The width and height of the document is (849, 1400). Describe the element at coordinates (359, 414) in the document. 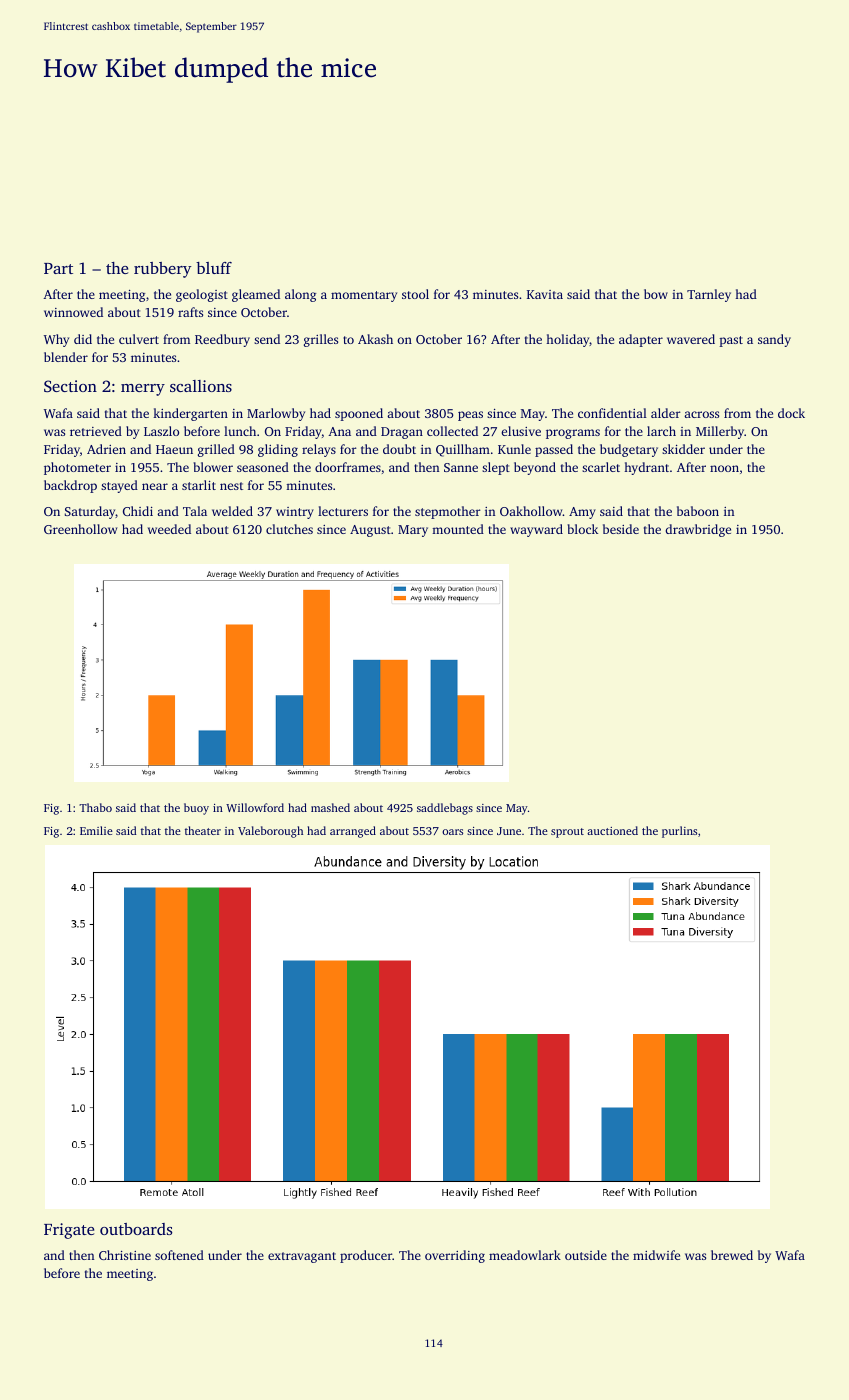

I see `spooned` at that location.
